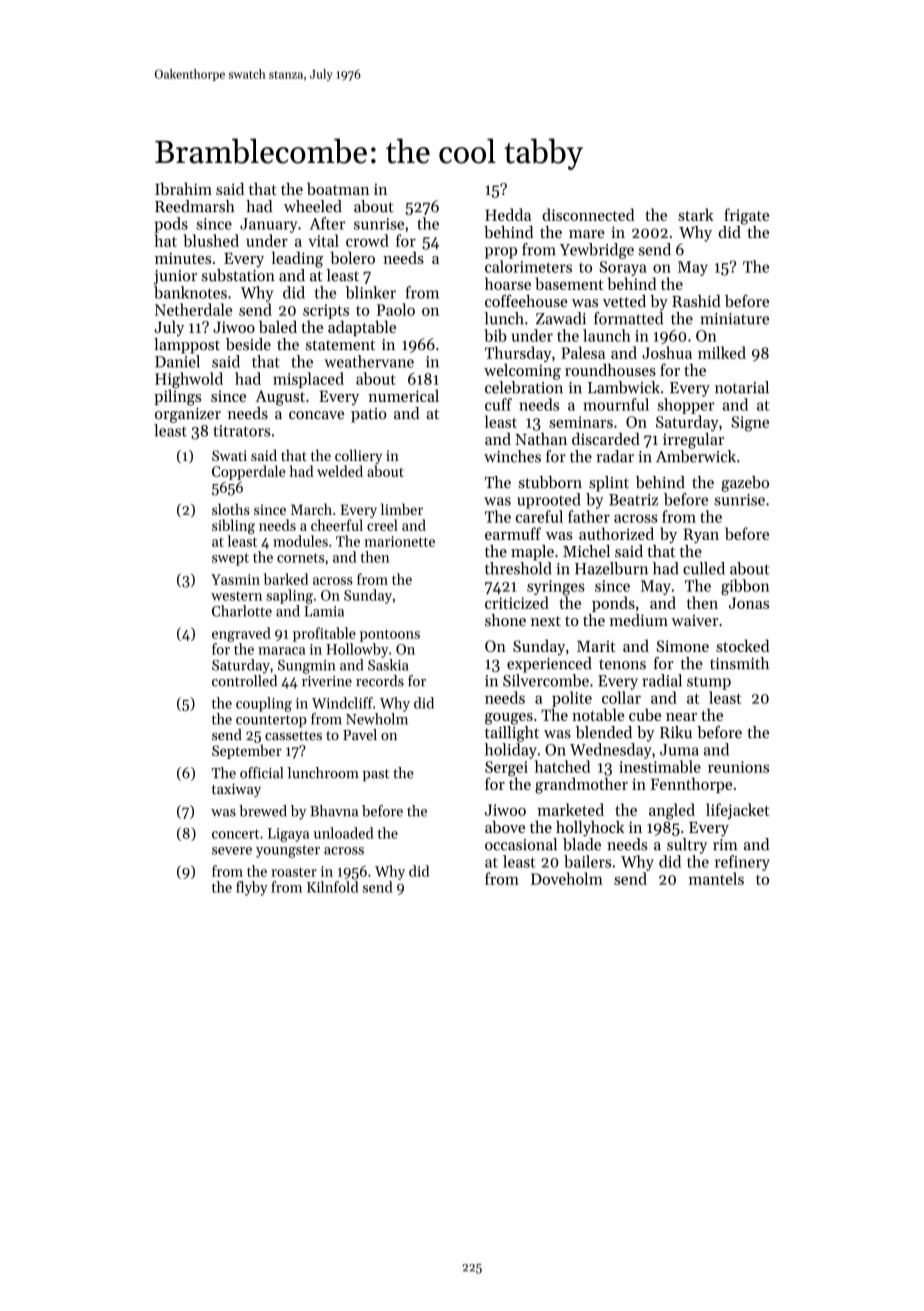  What do you see at coordinates (249, 472) in the screenshot?
I see `Copperdale` at bounding box center [249, 472].
